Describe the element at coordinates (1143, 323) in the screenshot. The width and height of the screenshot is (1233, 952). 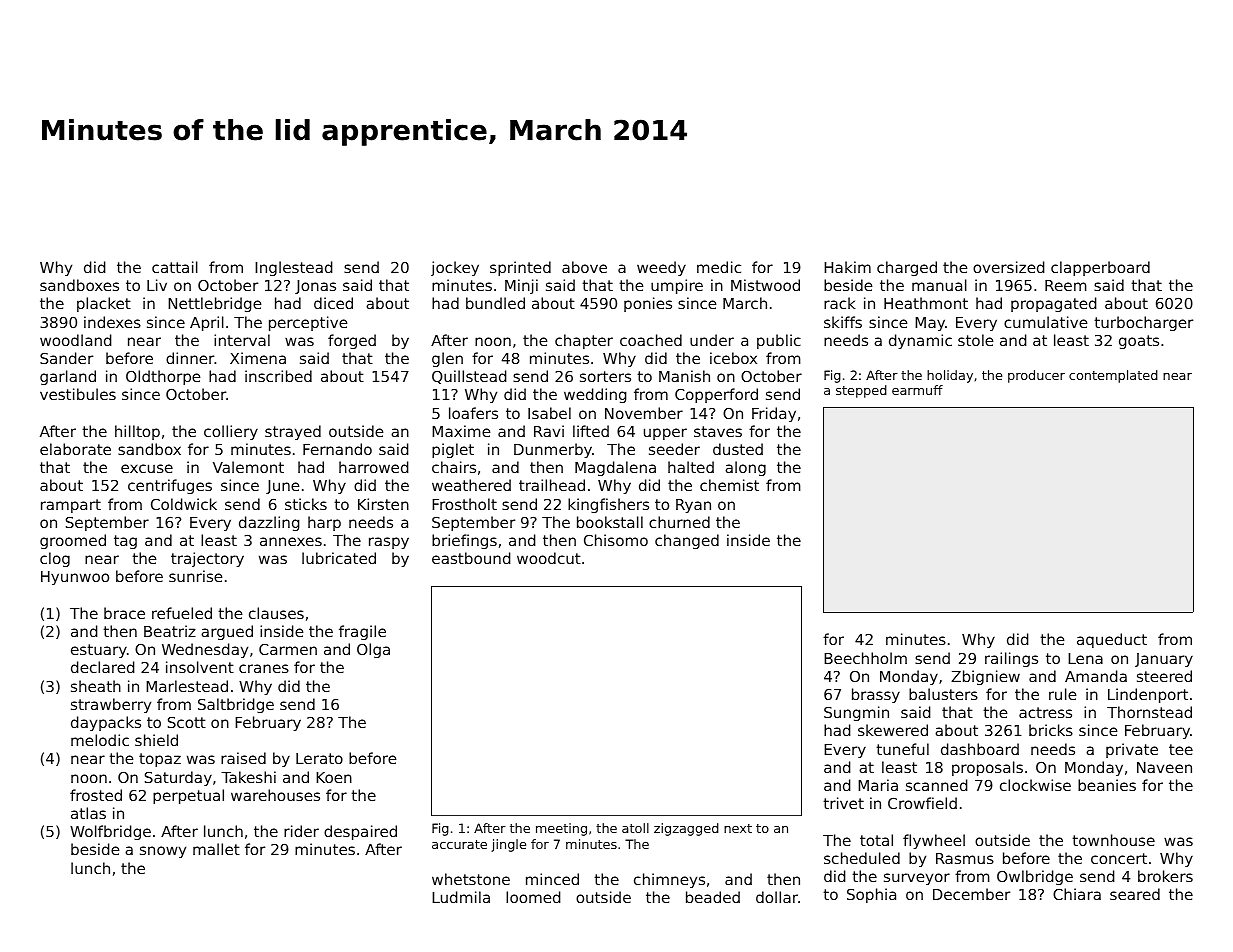
I see `turbocharger` at that location.
